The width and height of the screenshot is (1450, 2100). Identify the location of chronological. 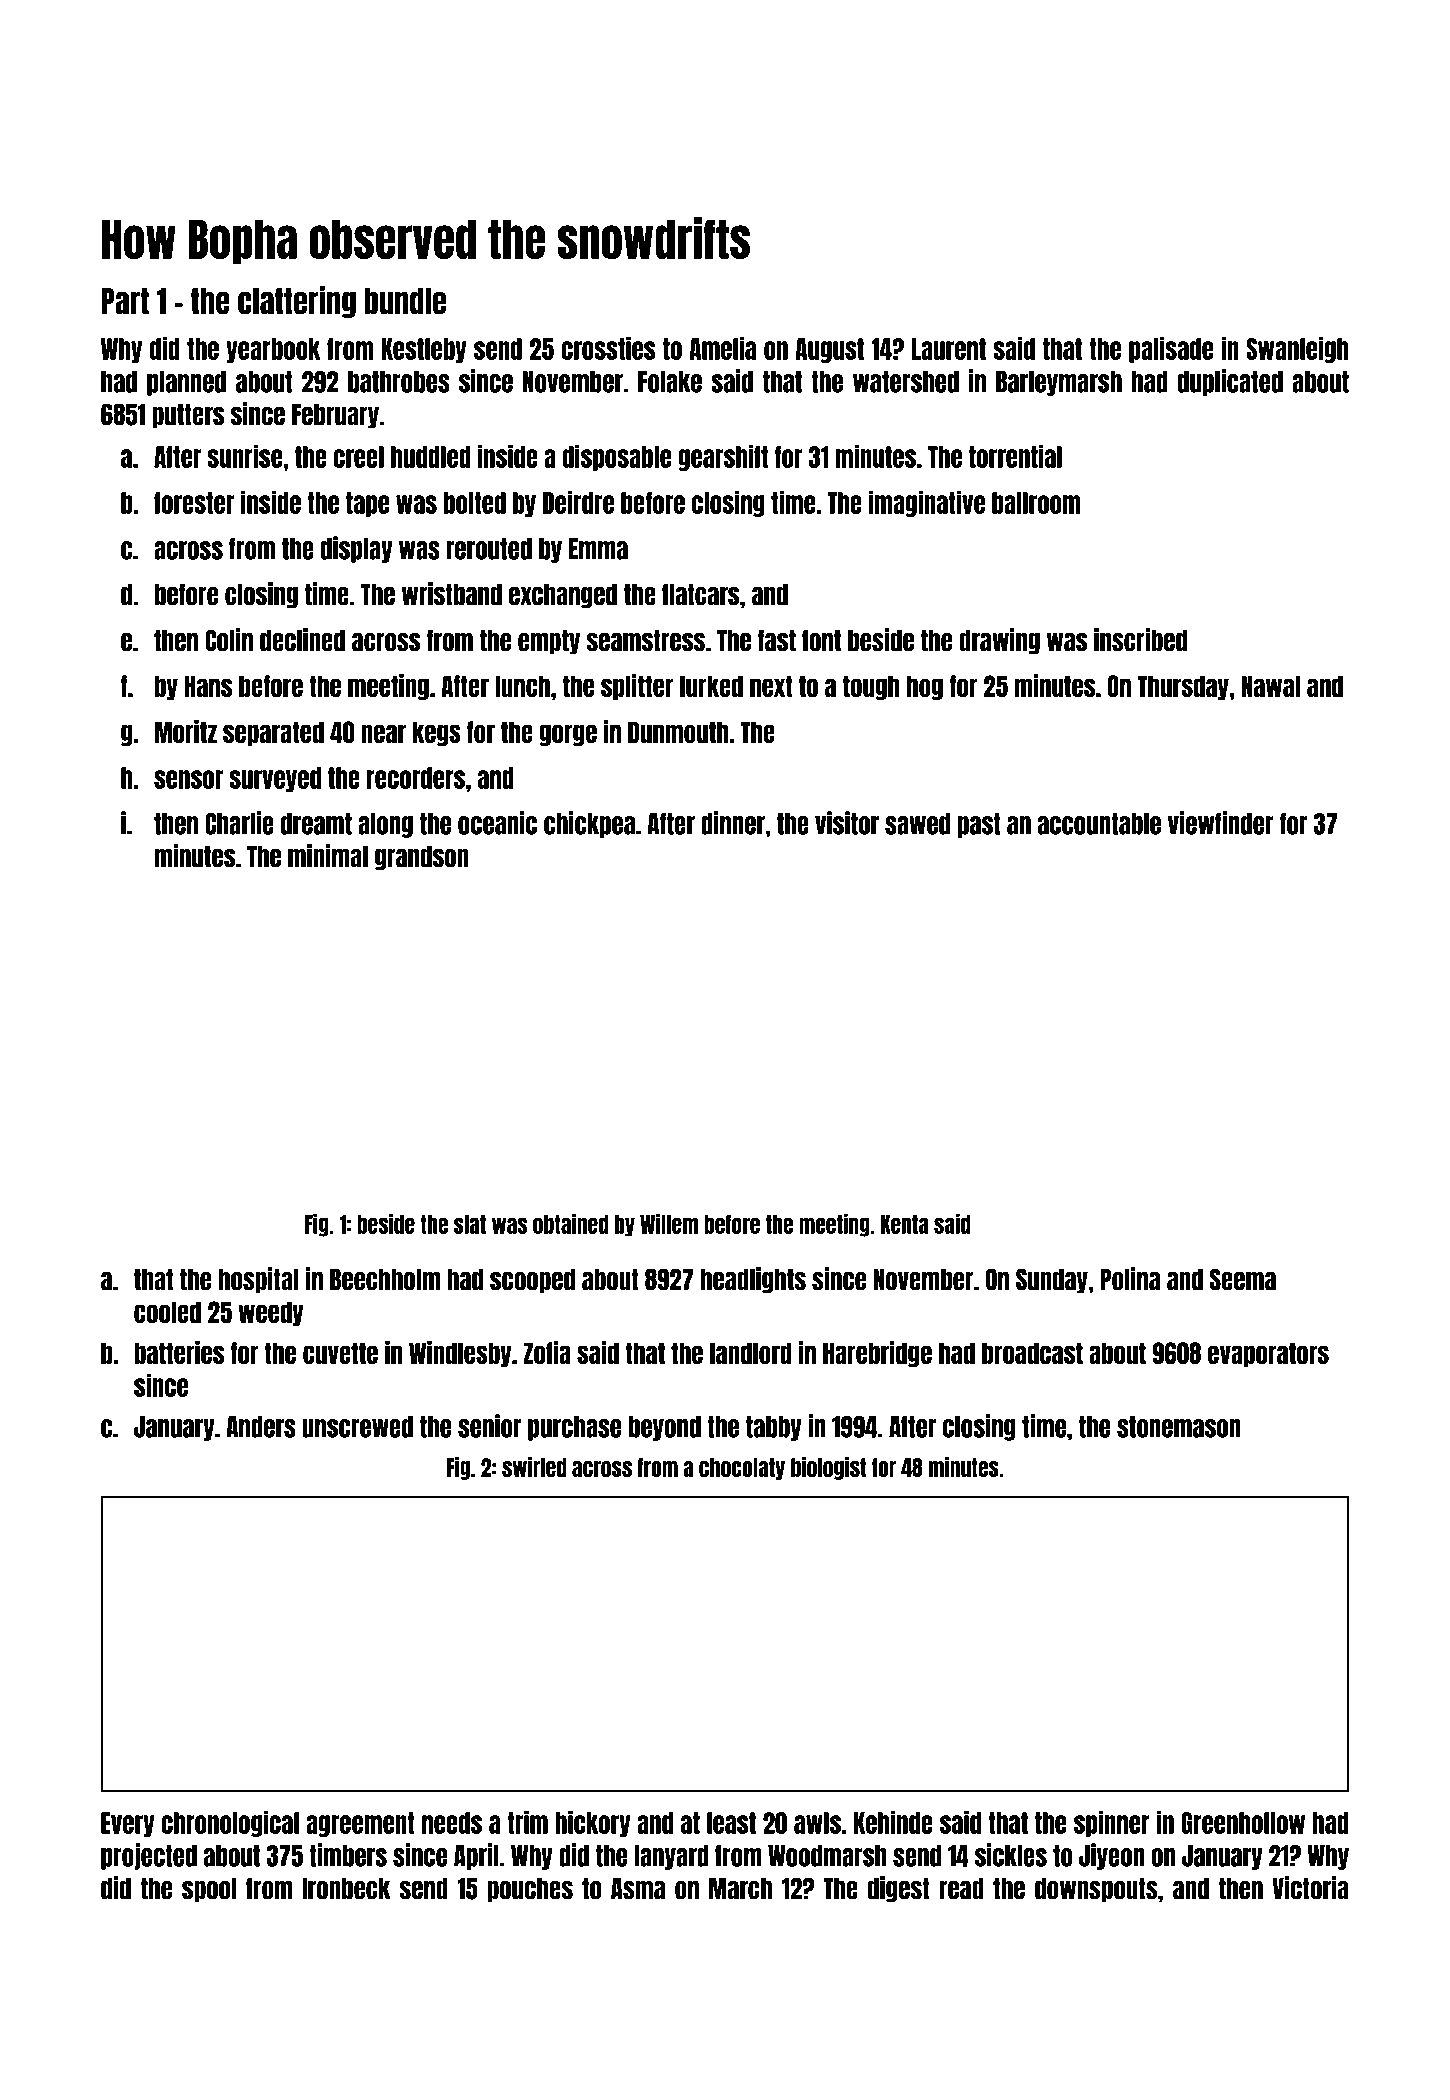
(230, 1823).
